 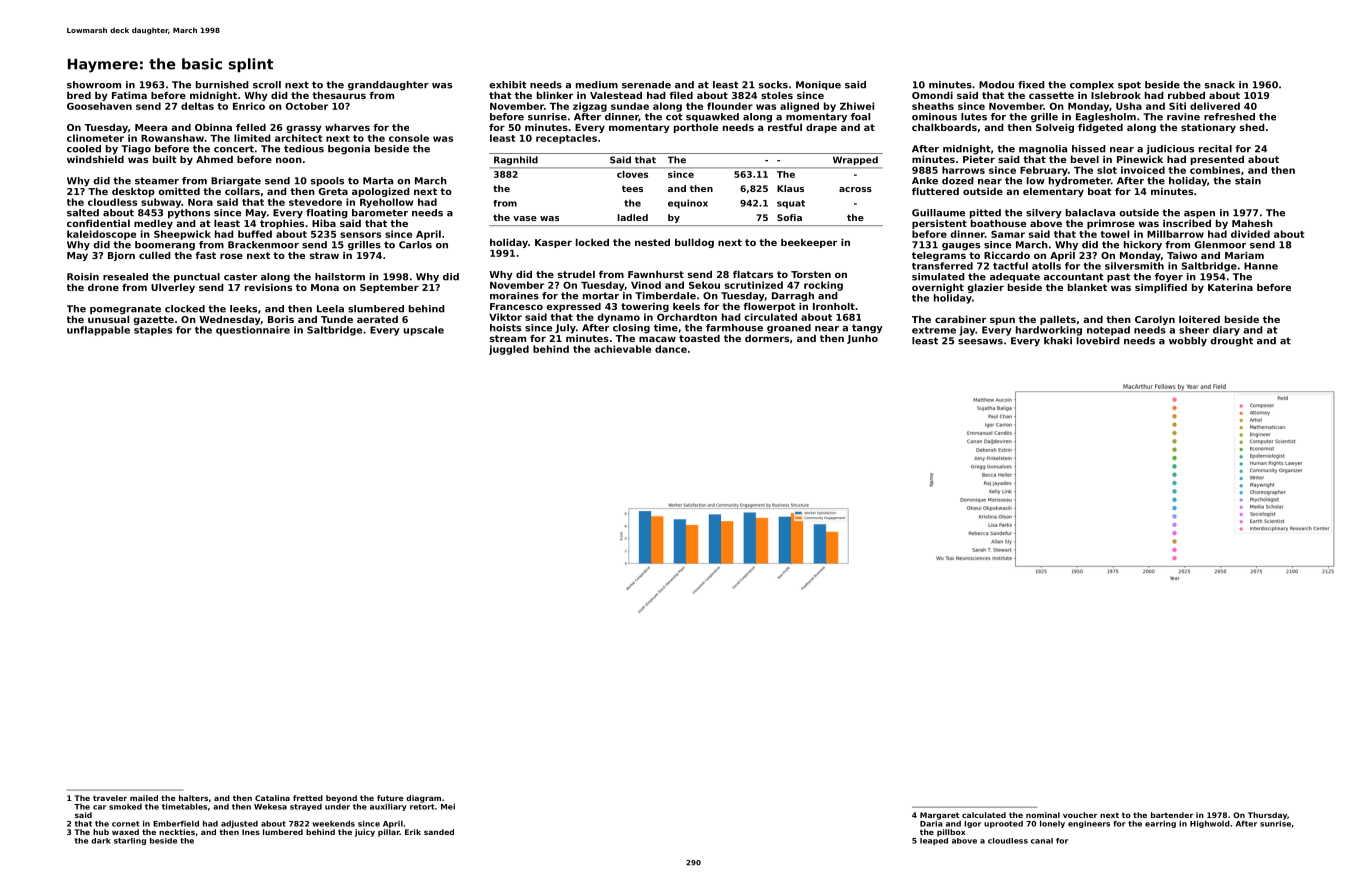 What do you see at coordinates (110, 798) in the screenshot?
I see `traveler` at bounding box center [110, 798].
